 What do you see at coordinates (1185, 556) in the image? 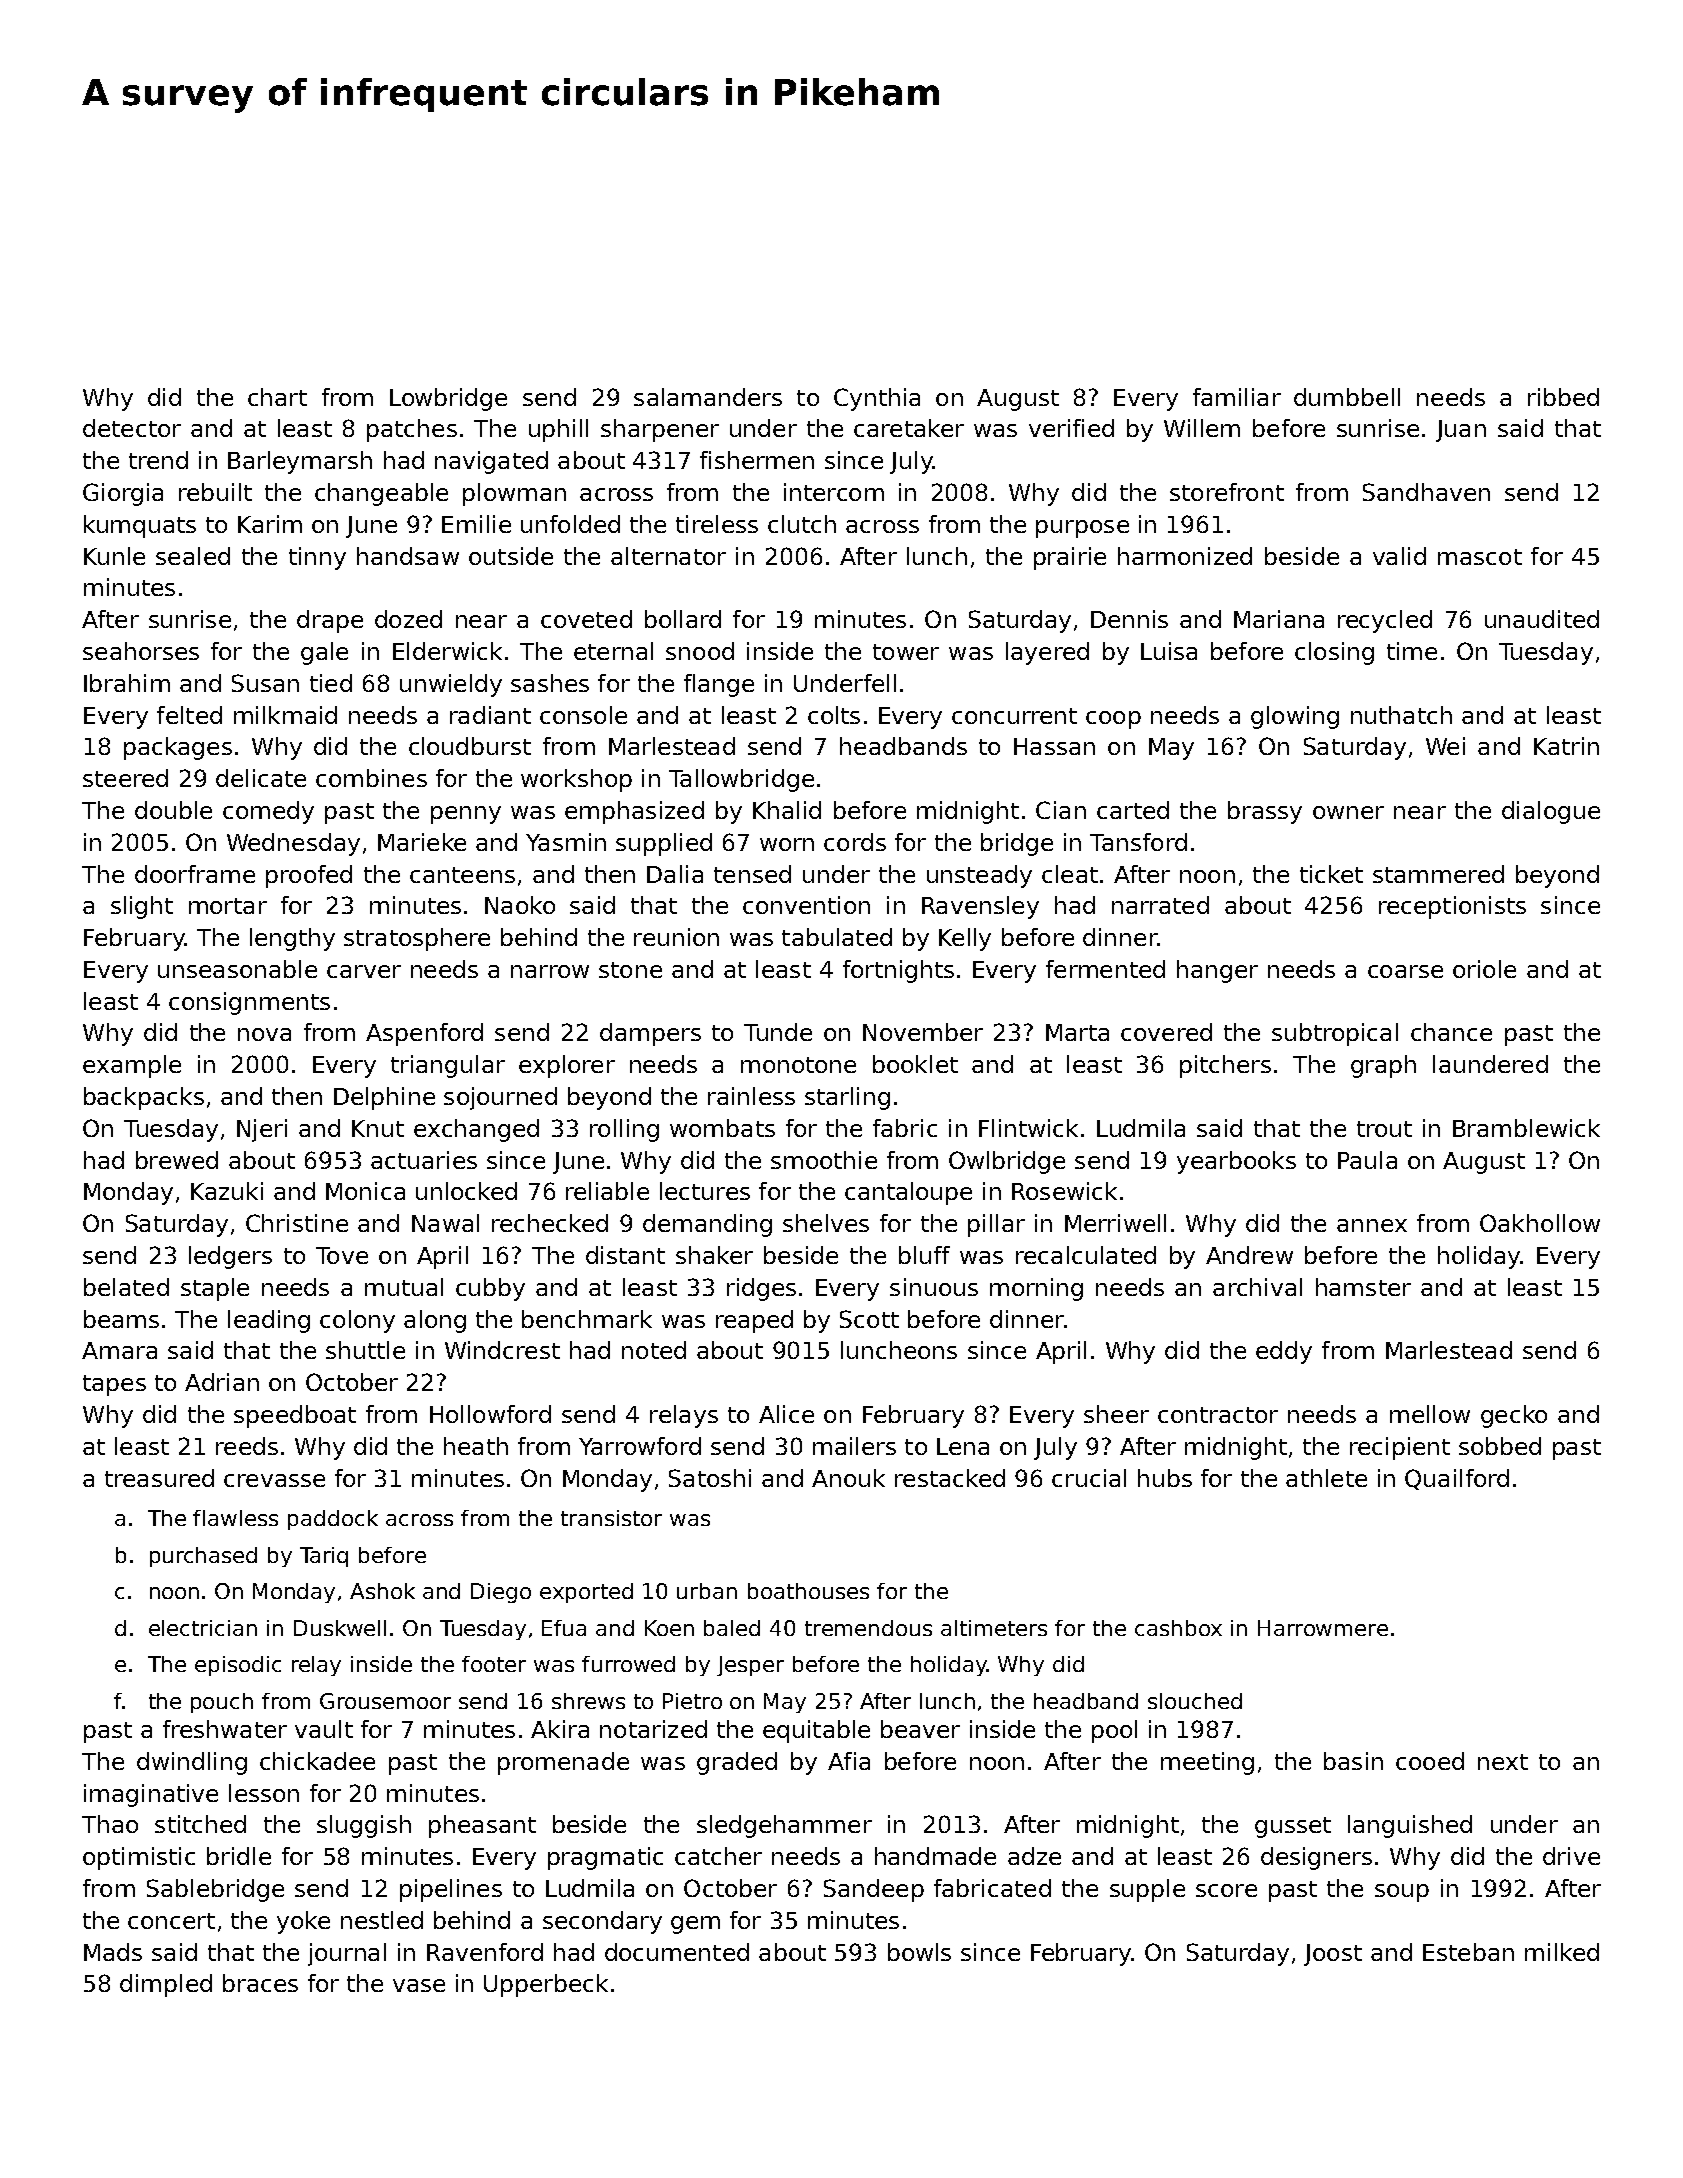
I see `harmonized` at bounding box center [1185, 556].
